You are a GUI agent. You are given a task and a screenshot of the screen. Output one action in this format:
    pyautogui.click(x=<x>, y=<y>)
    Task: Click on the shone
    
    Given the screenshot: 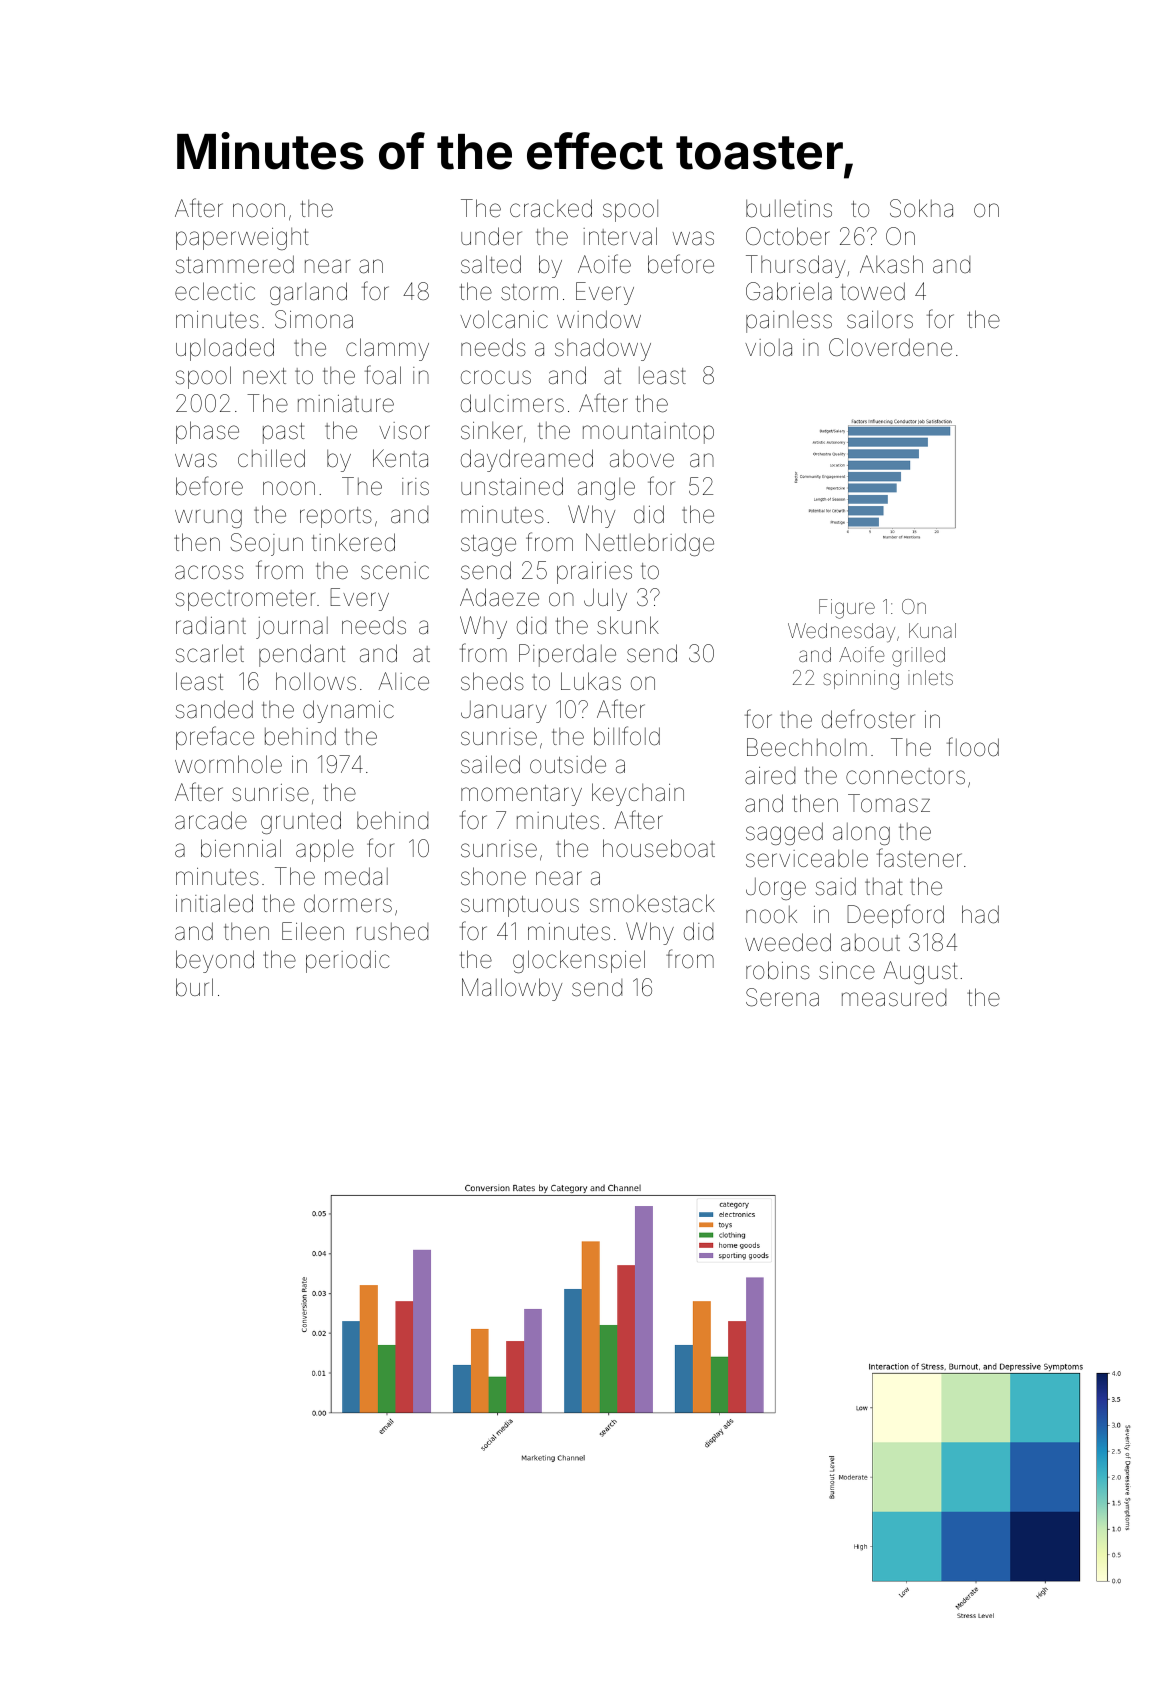 What is the action you would take?
    pyautogui.click(x=493, y=876)
